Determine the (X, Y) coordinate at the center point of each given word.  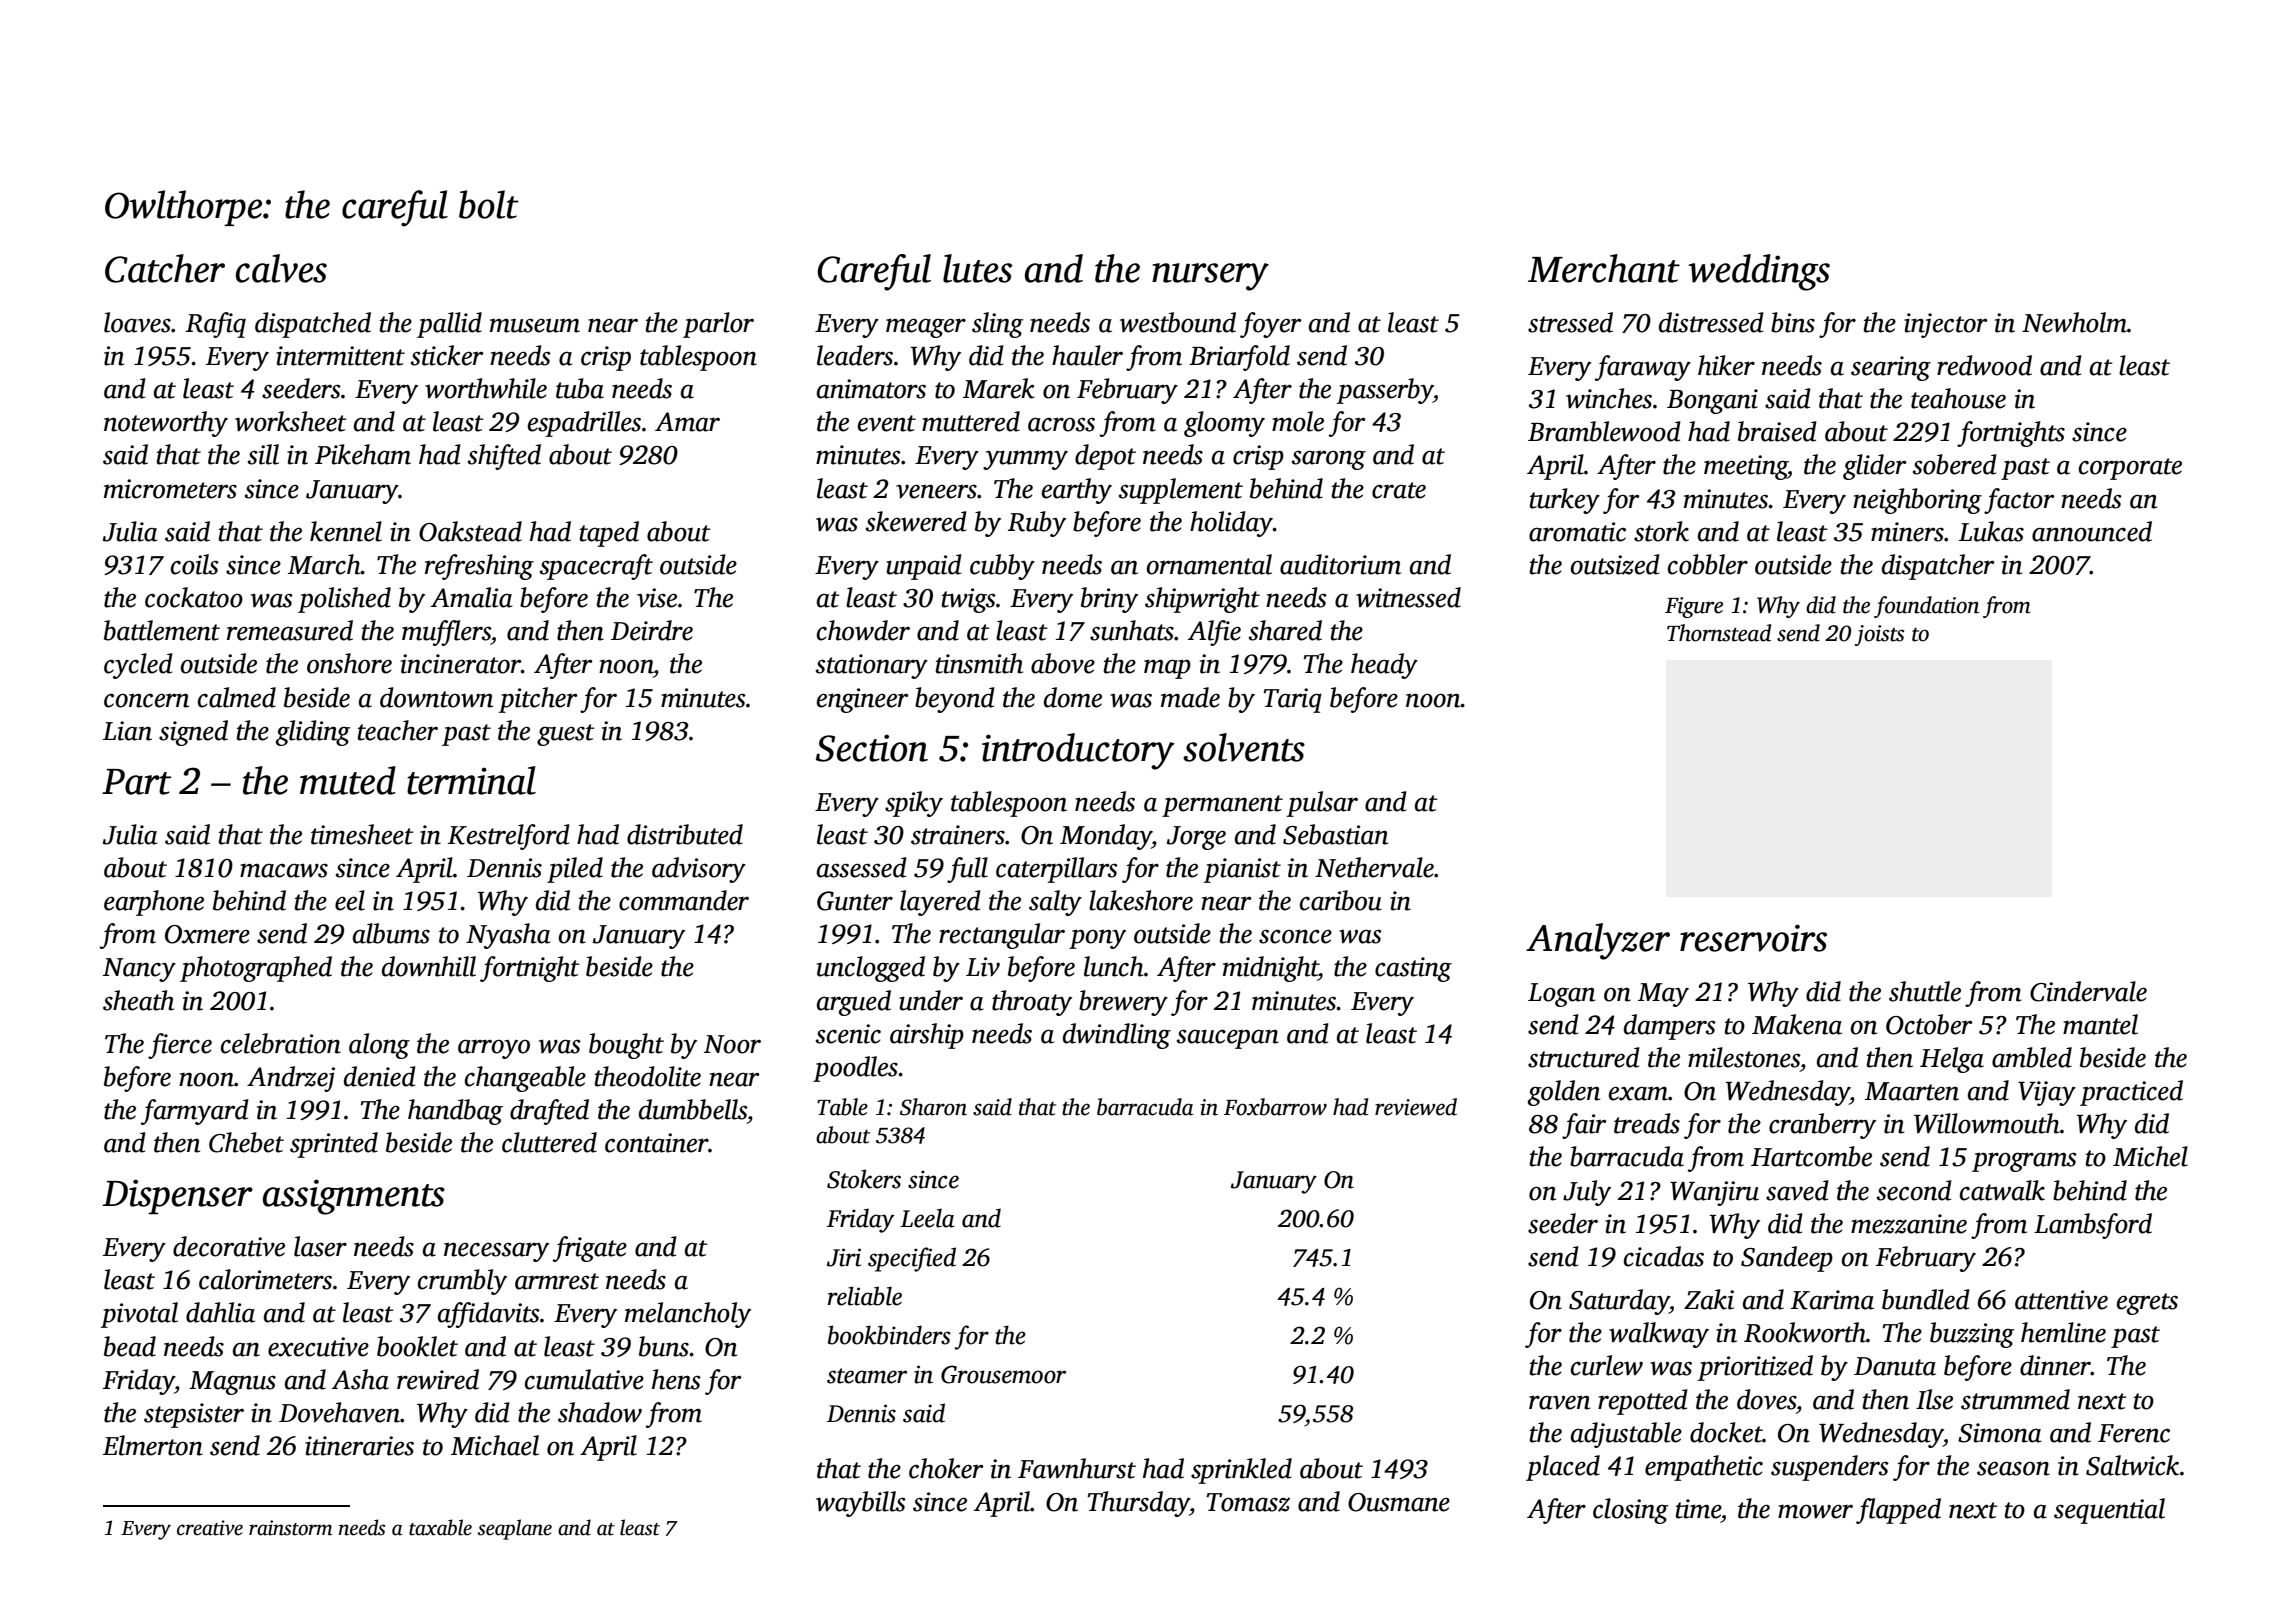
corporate (2130, 469)
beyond (955, 700)
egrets (2147, 1304)
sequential (2109, 1511)
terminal (471, 780)
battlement (162, 630)
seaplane (515, 1529)
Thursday (1139, 1504)
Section (872, 748)
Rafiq (216, 325)
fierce (180, 1046)
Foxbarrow (1275, 1107)
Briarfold (1239, 358)
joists (1879, 635)
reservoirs (1753, 938)
